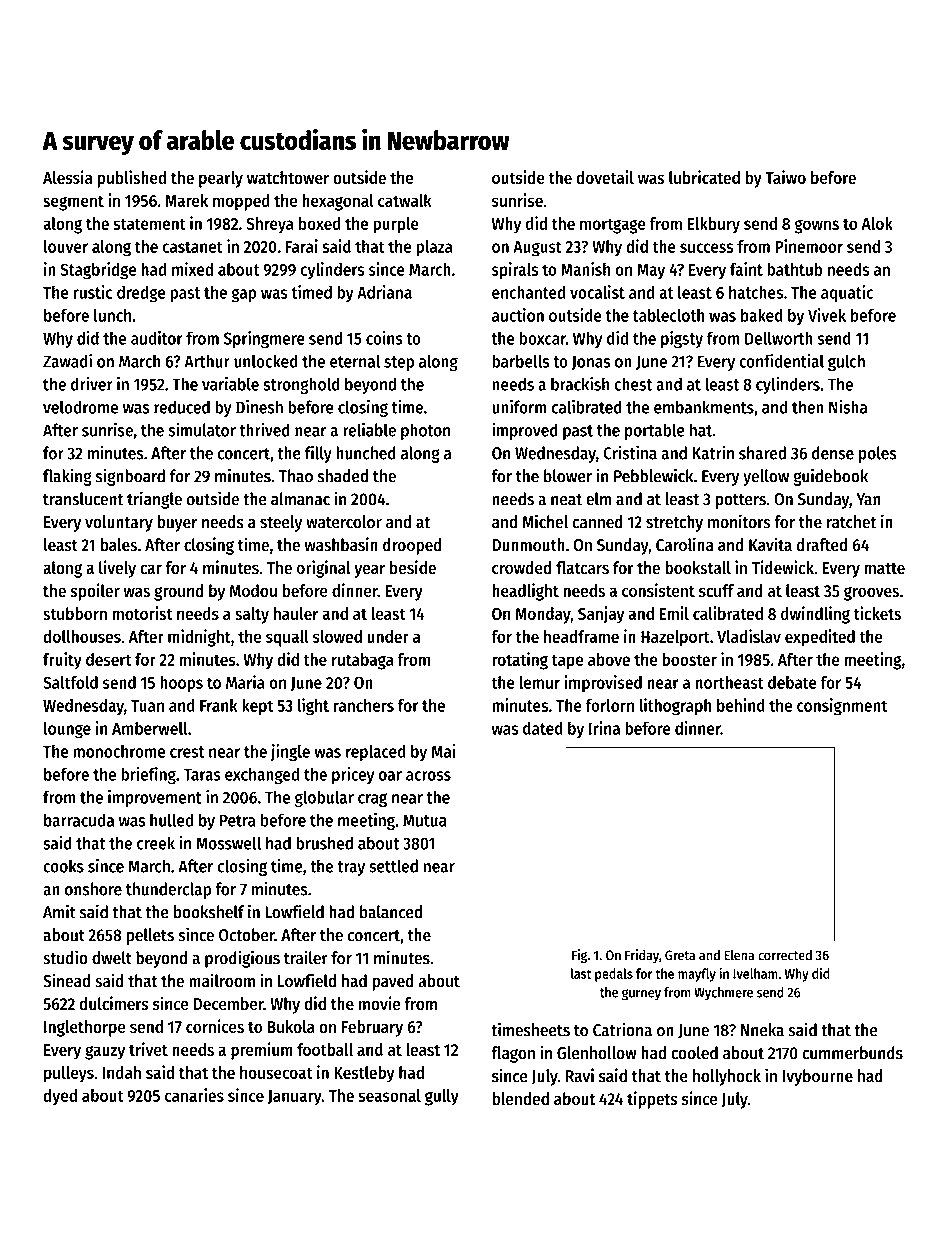 Image resolution: width=952 pixels, height=1233 pixels. Describe the element at coordinates (885, 569) in the screenshot. I see `matte` at that location.
